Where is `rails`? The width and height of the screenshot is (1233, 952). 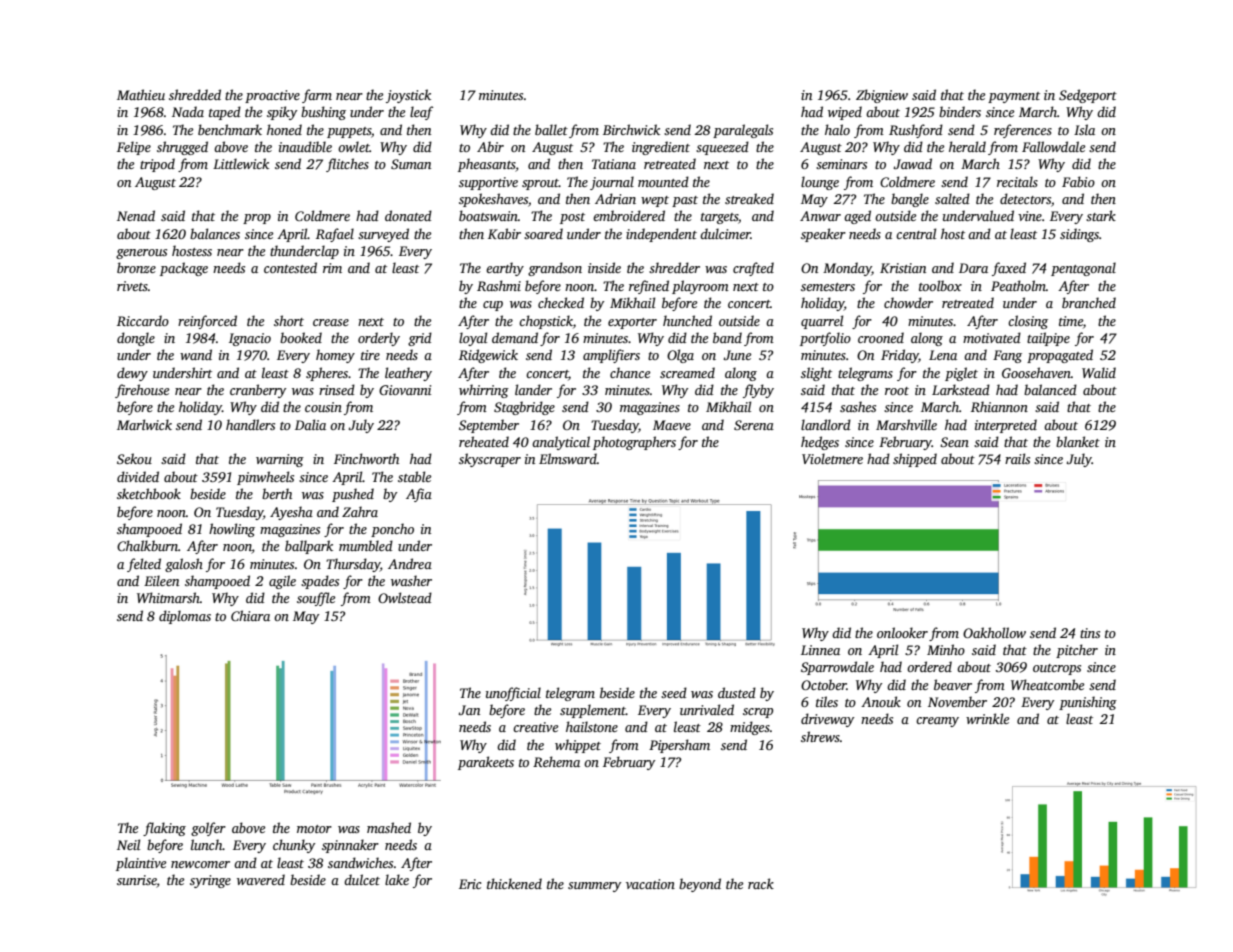
rails is located at coordinates (1017, 458).
